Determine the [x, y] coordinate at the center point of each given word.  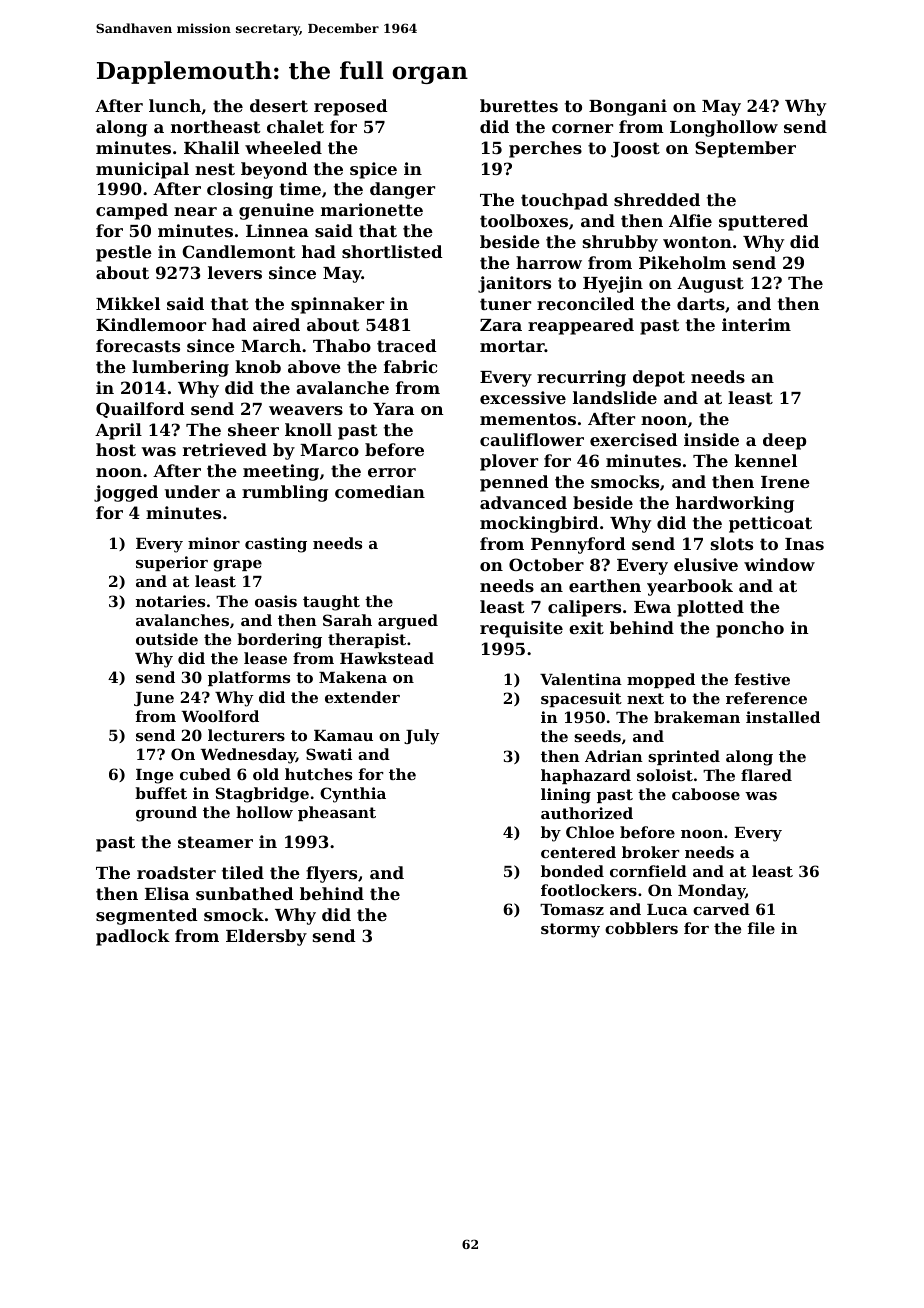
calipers [584, 608]
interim [756, 324]
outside [167, 639]
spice [373, 170]
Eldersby [266, 937]
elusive [706, 564]
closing [240, 190]
